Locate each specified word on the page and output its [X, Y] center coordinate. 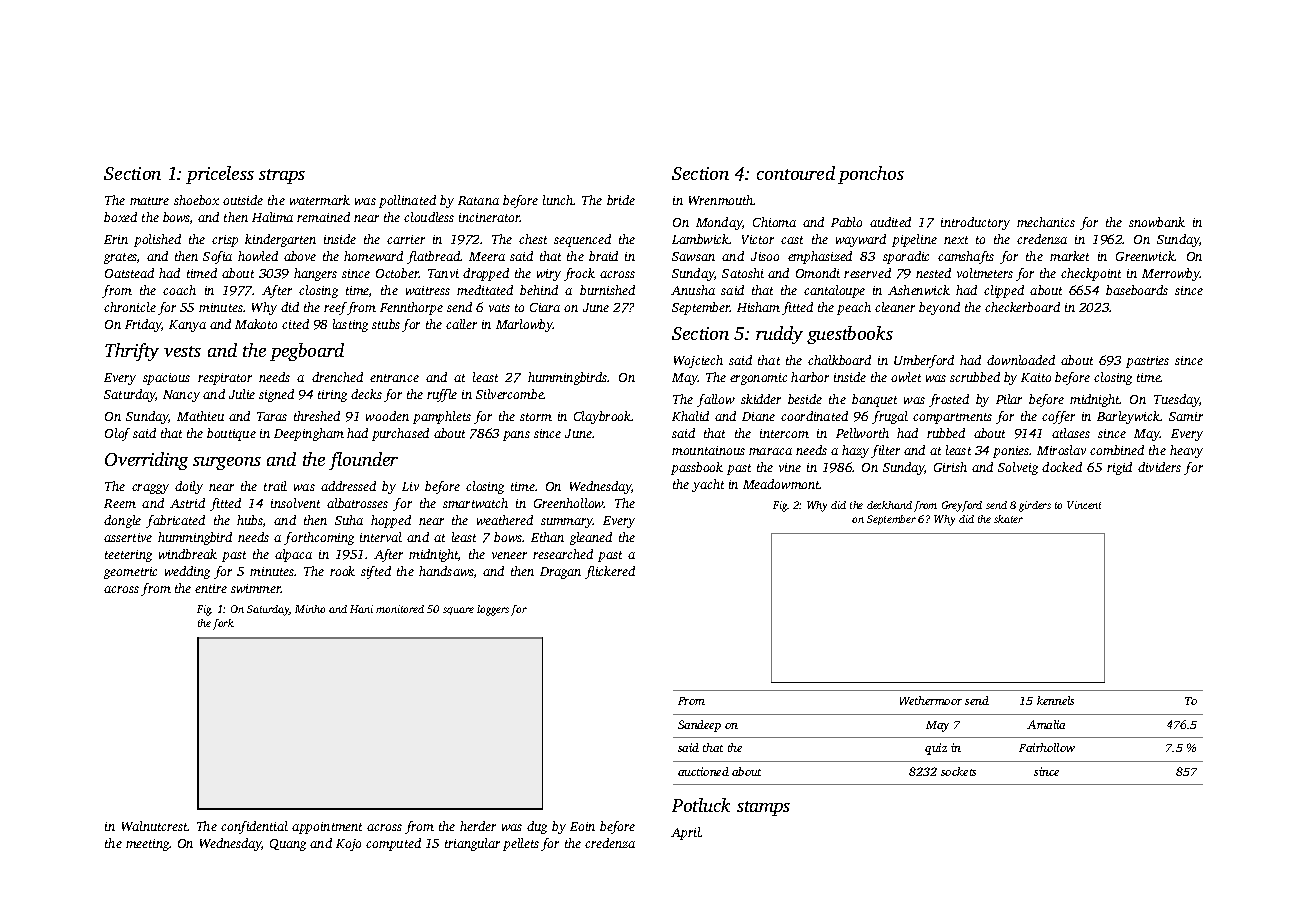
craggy [150, 489]
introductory [975, 223]
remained [323, 217]
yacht [708, 485]
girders [1035, 506]
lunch [558, 200]
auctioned [703, 771]
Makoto [256, 324]
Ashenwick [919, 290]
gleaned [591, 538]
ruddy [779, 335]
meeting [148, 845]
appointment [327, 828]
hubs [250, 520]
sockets [958, 771]
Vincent [1084, 505]
